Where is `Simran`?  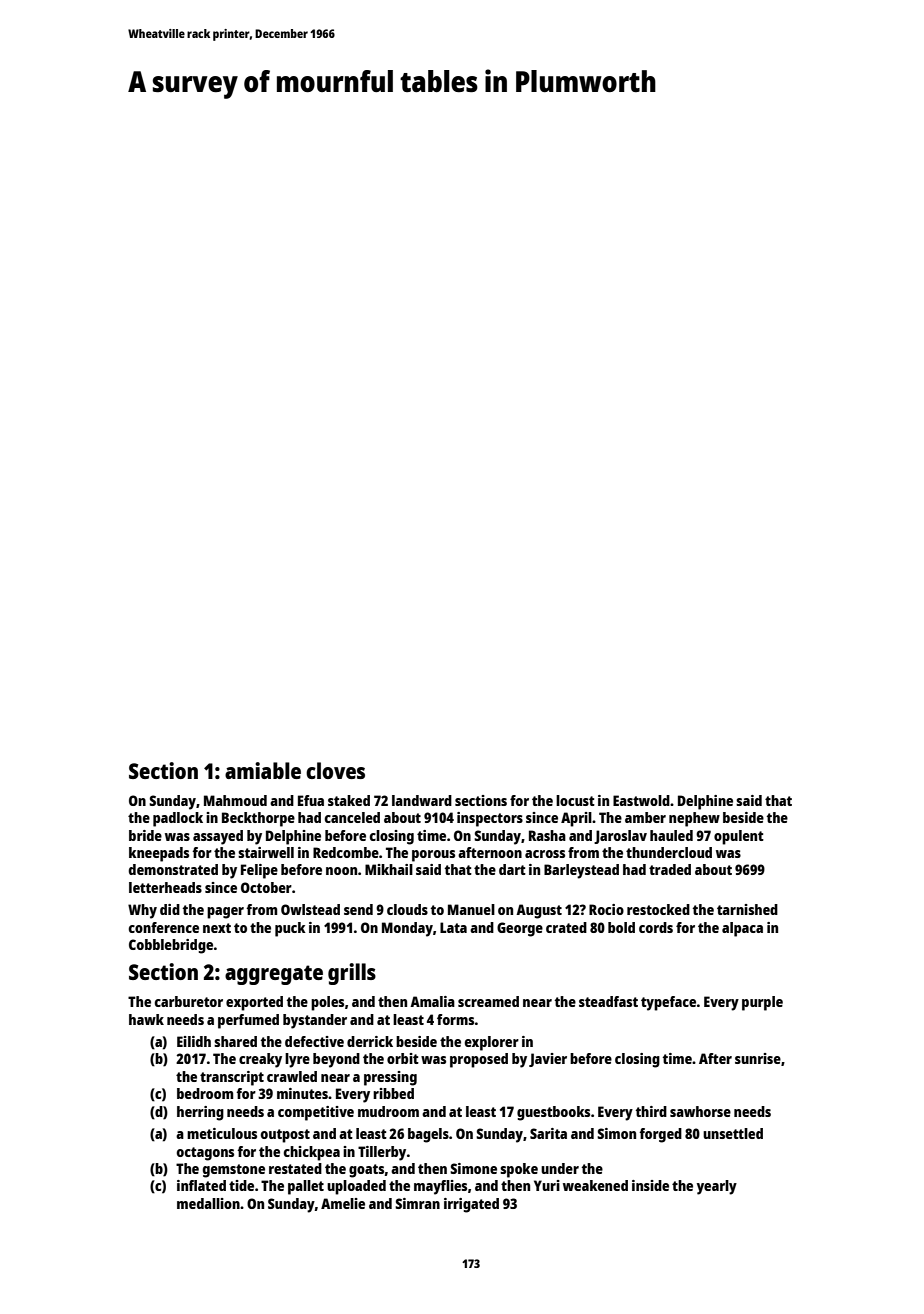
Simran is located at coordinates (417, 1203).
